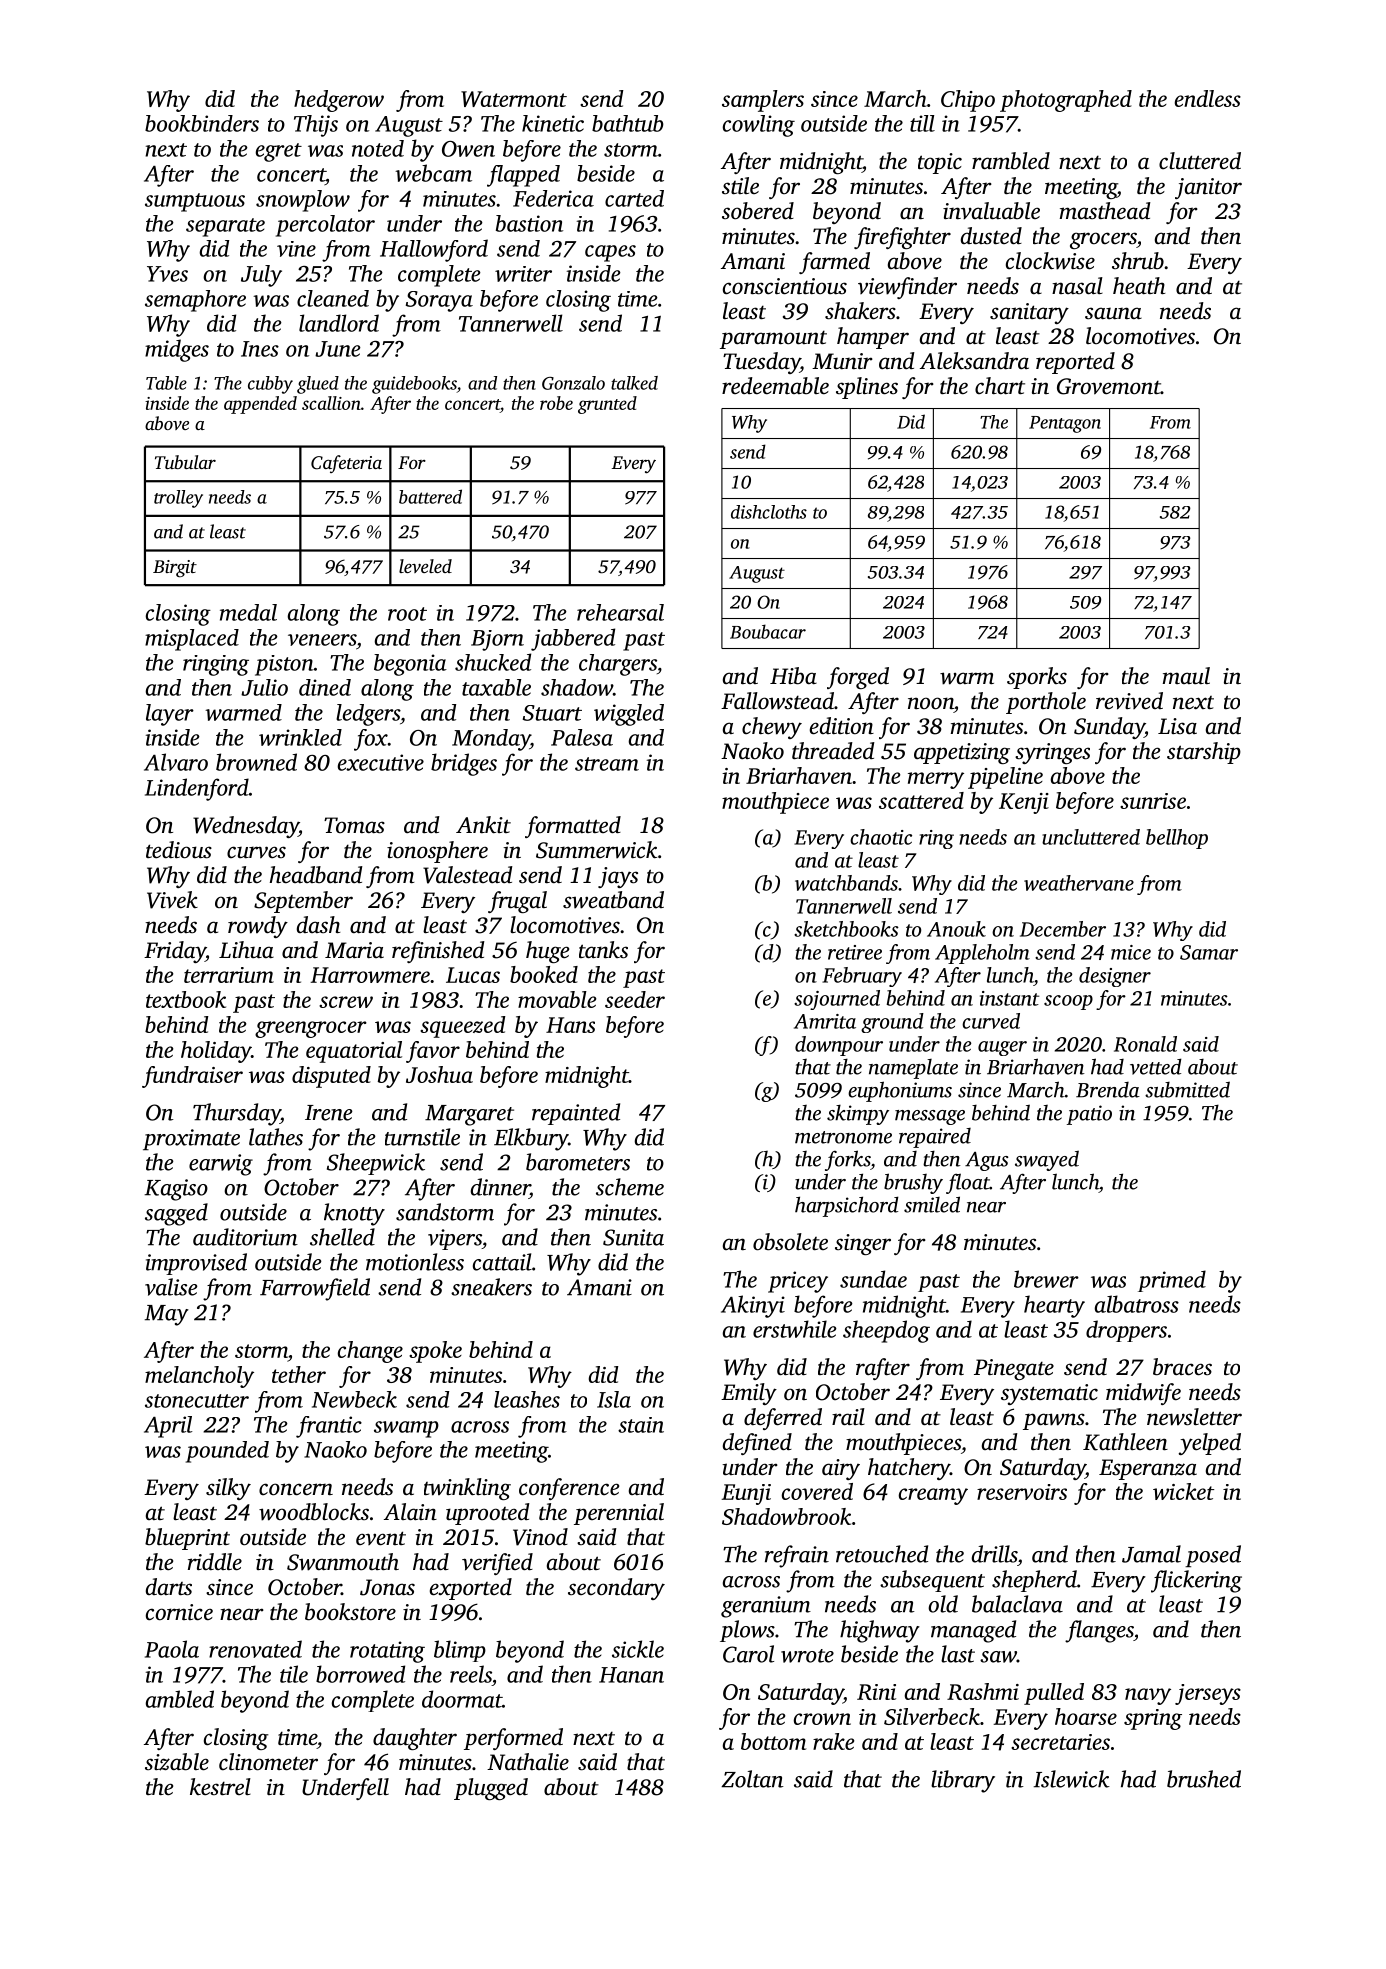  Describe the element at coordinates (1109, 386) in the screenshot. I see `Grovemont` at that location.
